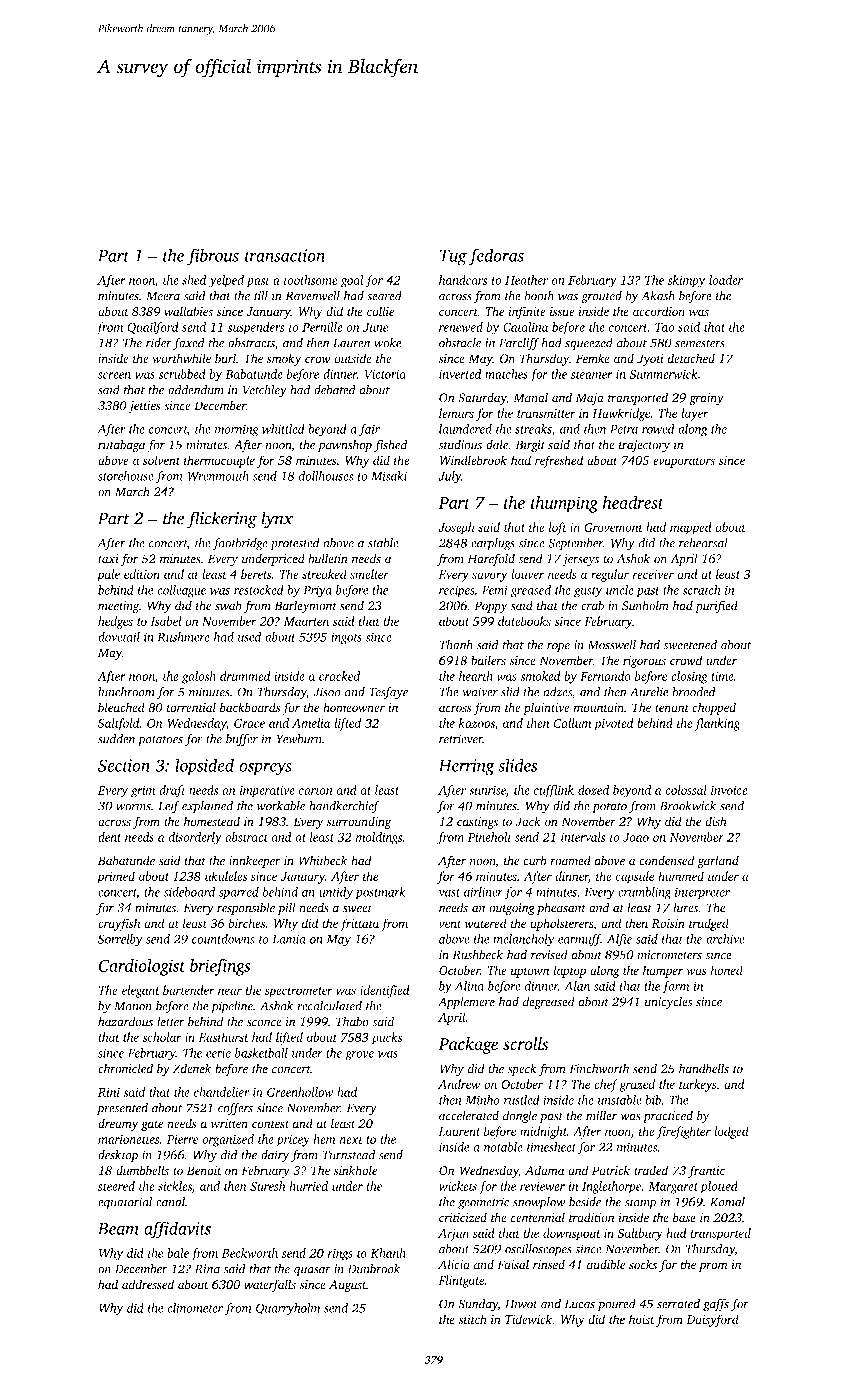  What do you see at coordinates (530, 972) in the screenshot?
I see `uptown` at bounding box center [530, 972].
